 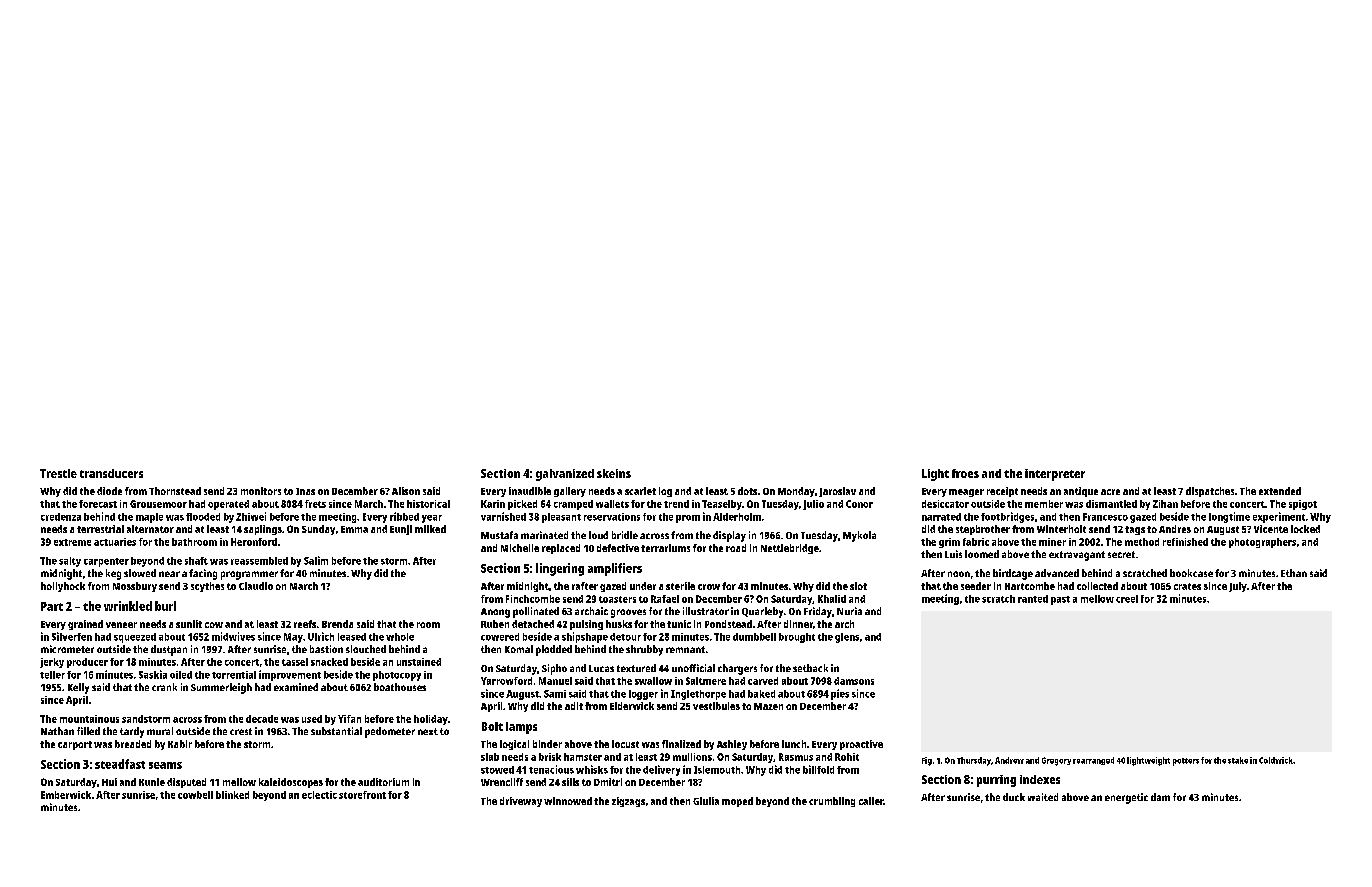 What do you see at coordinates (565, 475) in the screenshot?
I see `galvanized` at bounding box center [565, 475].
